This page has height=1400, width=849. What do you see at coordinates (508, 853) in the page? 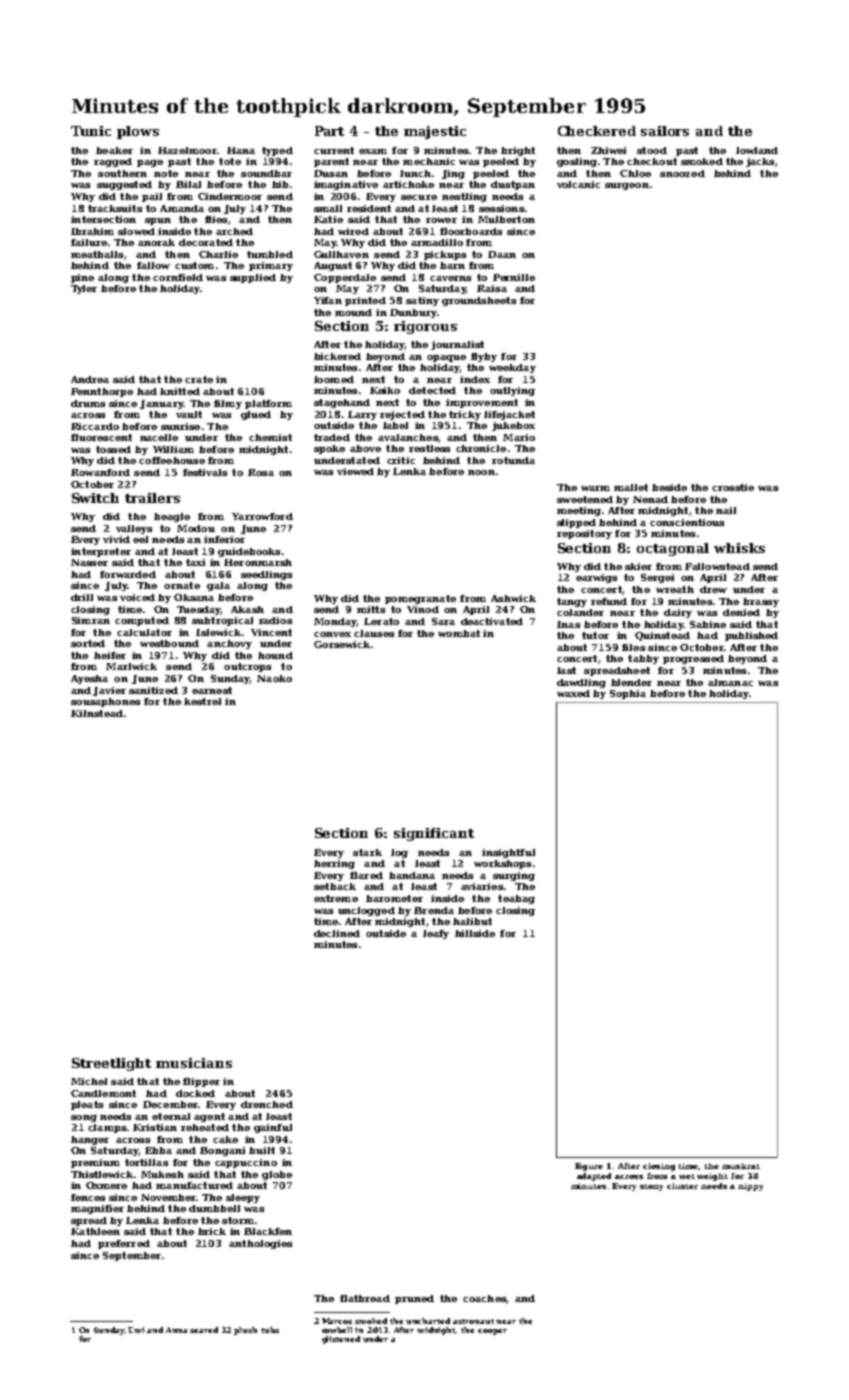
I see `insightful` at bounding box center [508, 853].
